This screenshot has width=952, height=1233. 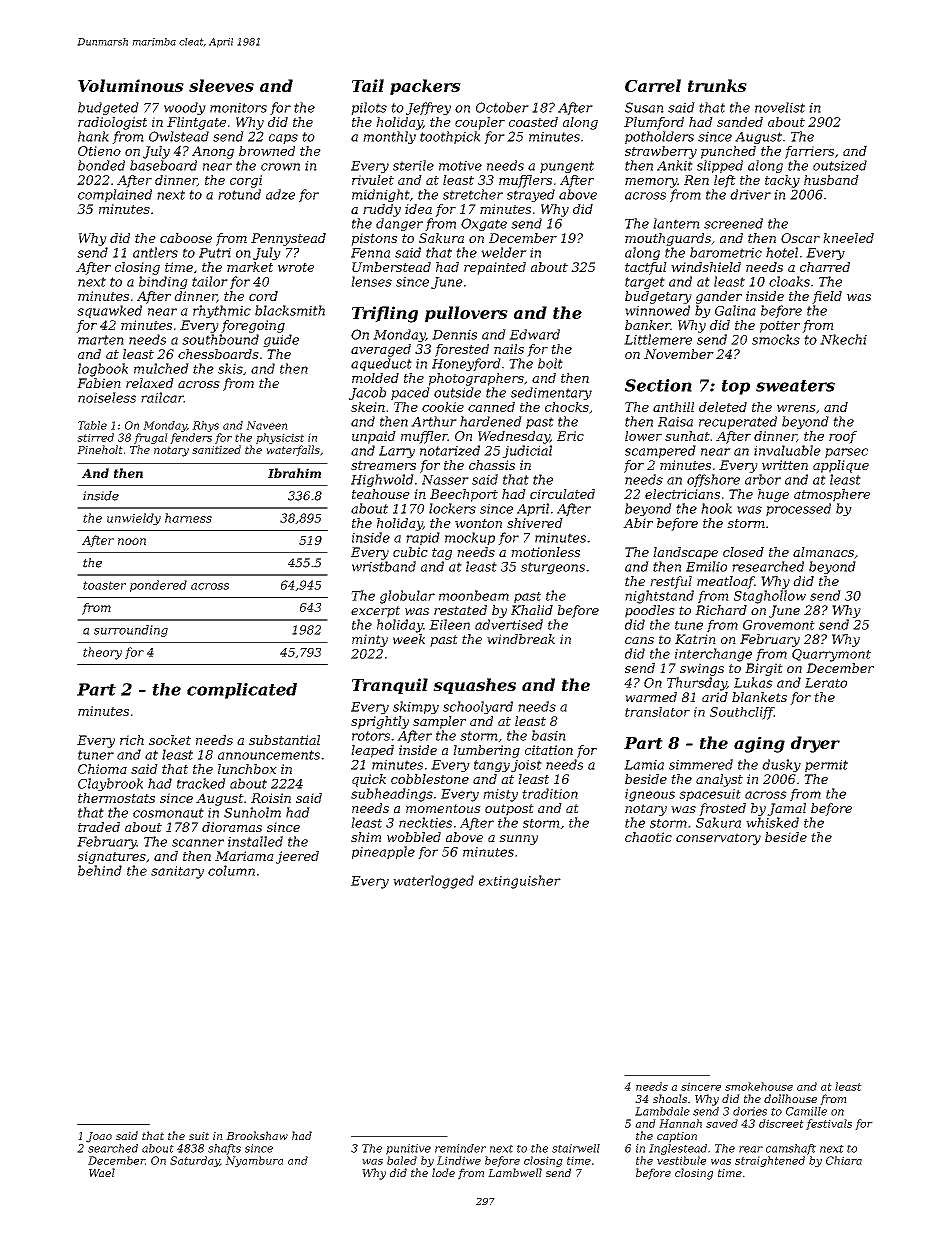 What do you see at coordinates (562, 494) in the screenshot?
I see `circulated` at bounding box center [562, 494].
